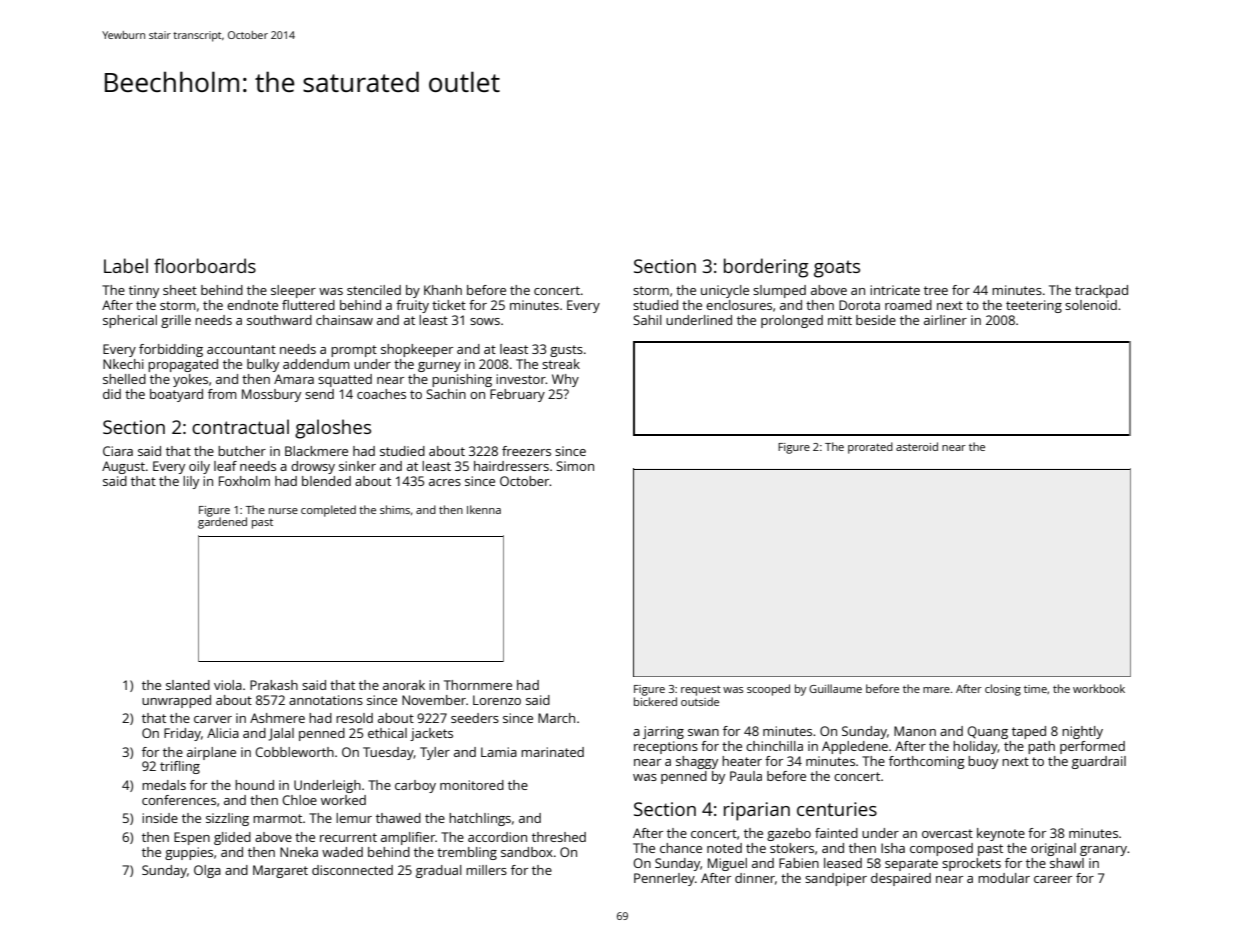  Describe the element at coordinates (870, 448) in the screenshot. I see `prorated` at that location.
